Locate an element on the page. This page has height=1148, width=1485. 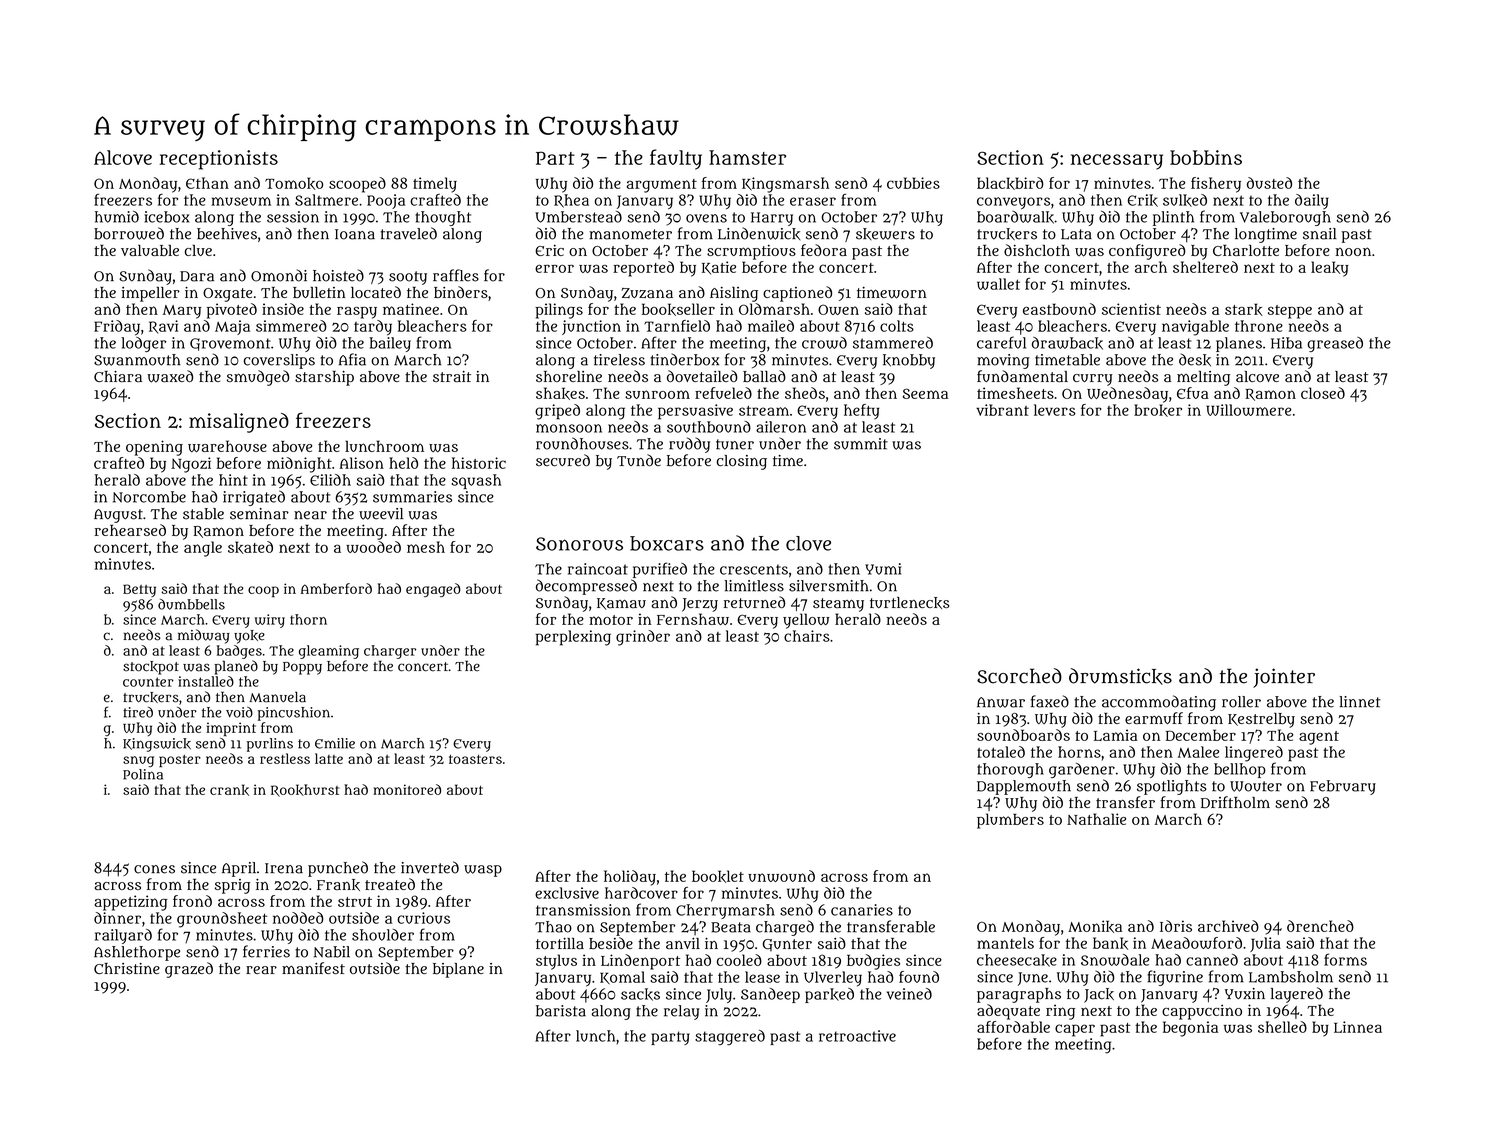
grazed is located at coordinates (189, 970).
